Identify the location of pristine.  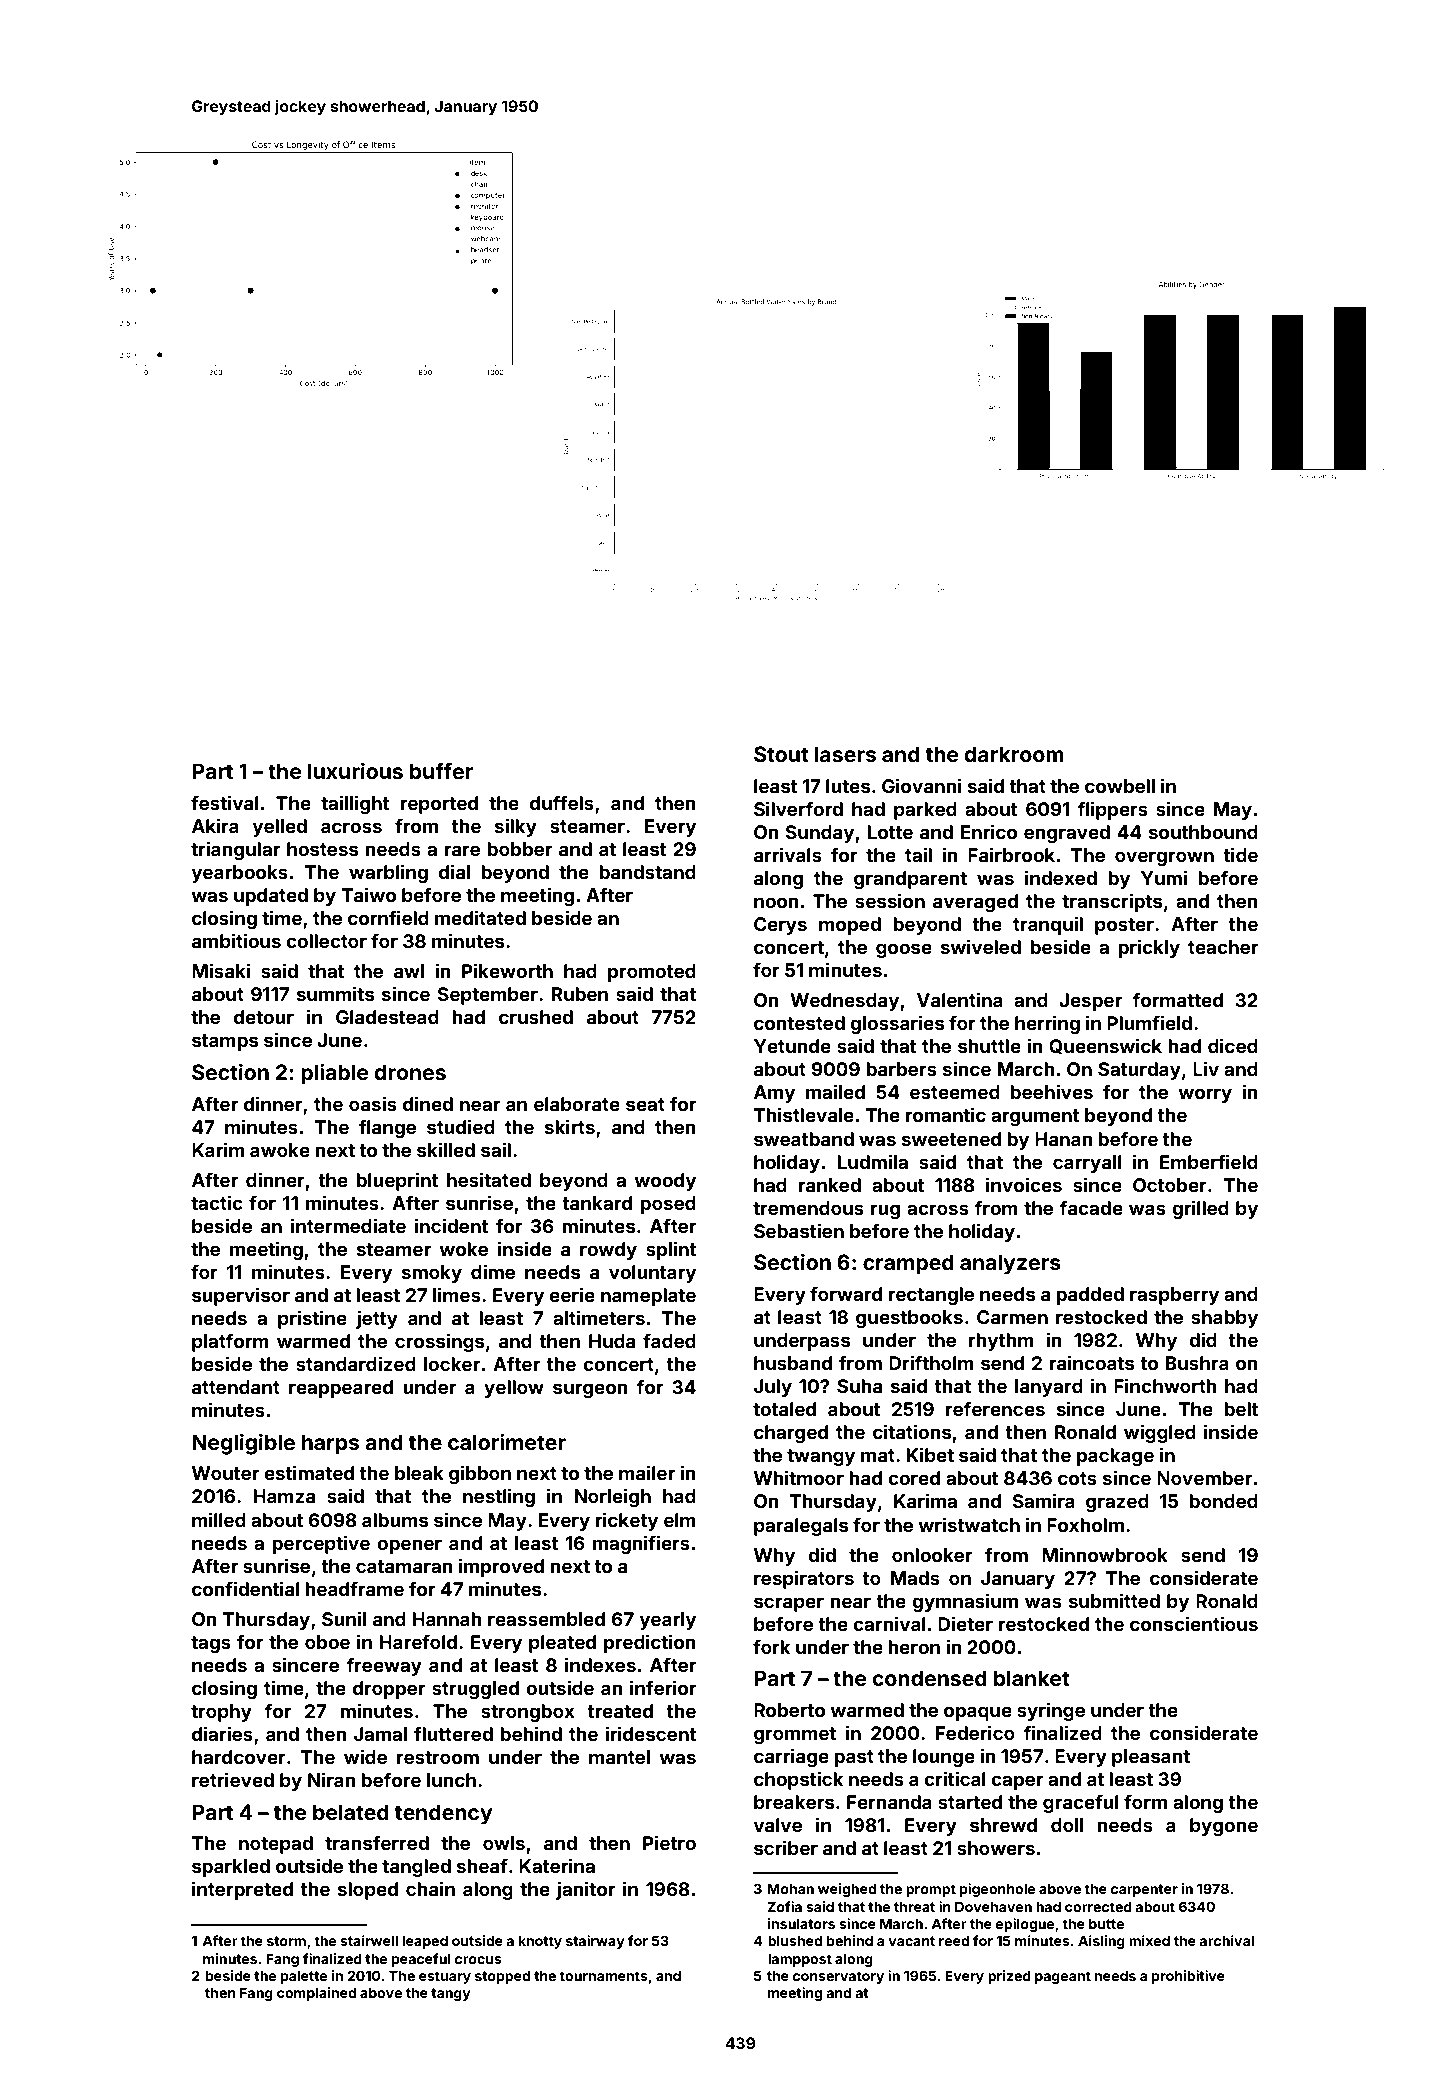
(312, 1319).
